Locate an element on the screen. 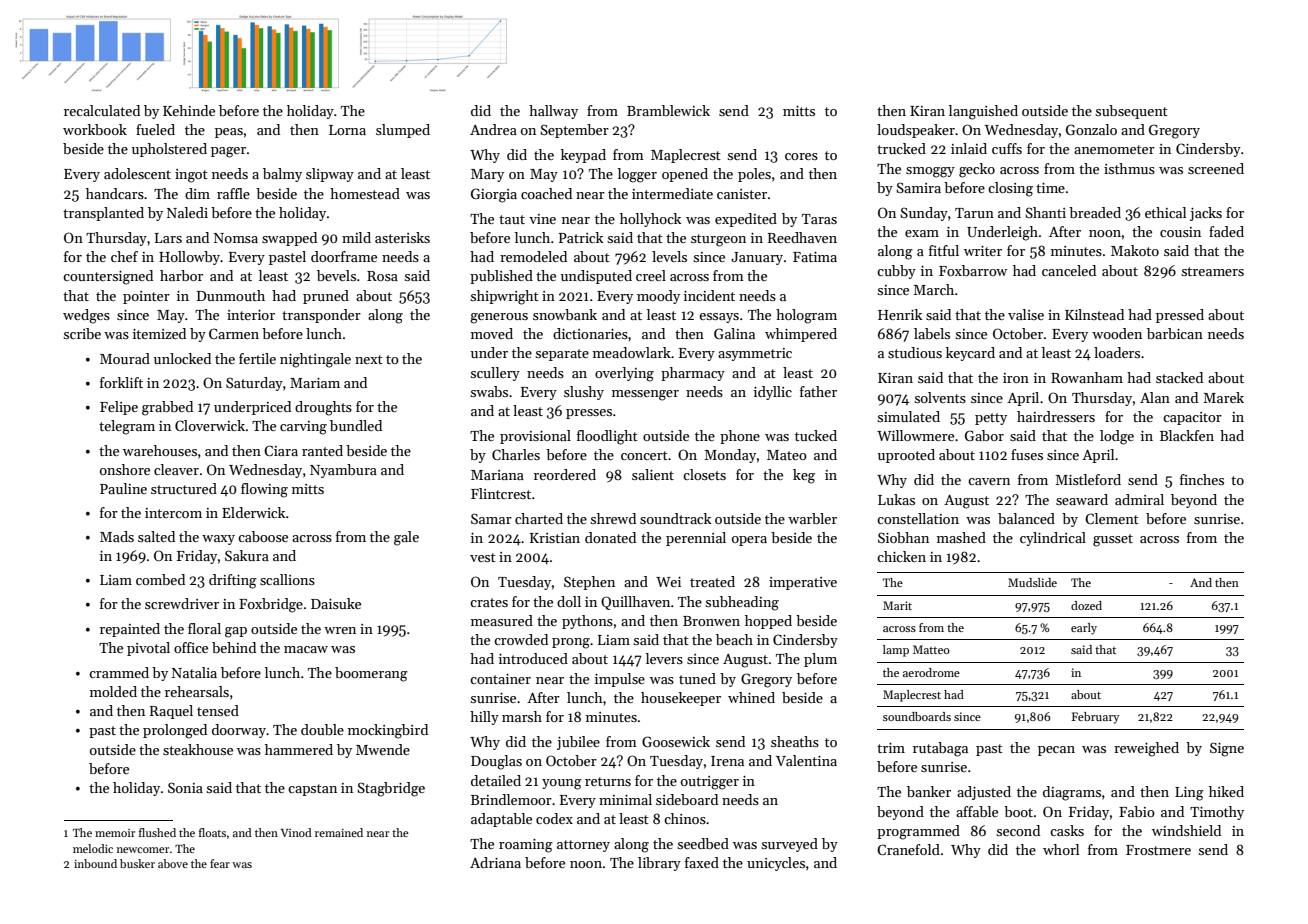 The height and width of the screenshot is (924, 1308). swabs is located at coordinates (489, 391).
